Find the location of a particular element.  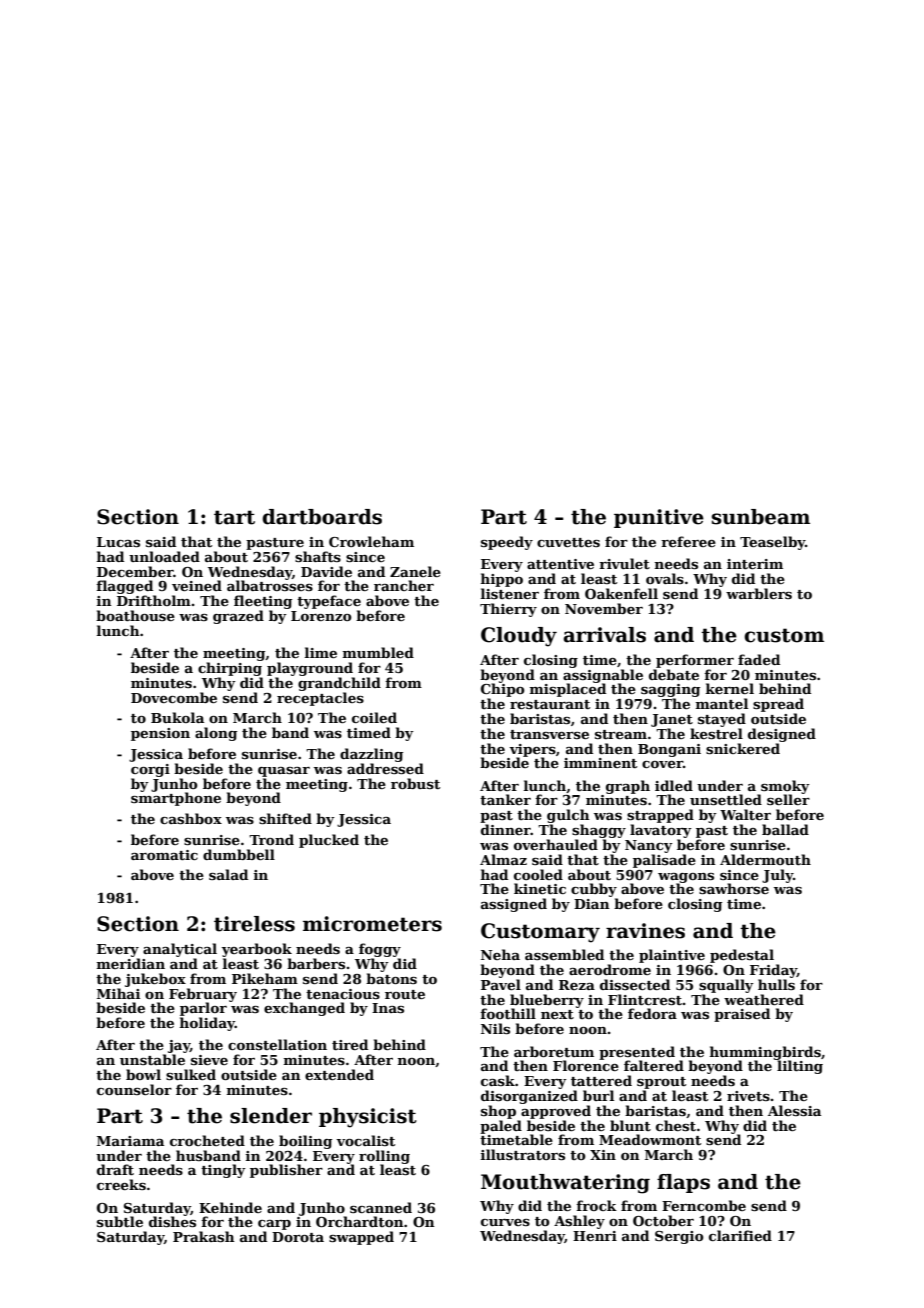

crocheted is located at coordinates (207, 1140).
